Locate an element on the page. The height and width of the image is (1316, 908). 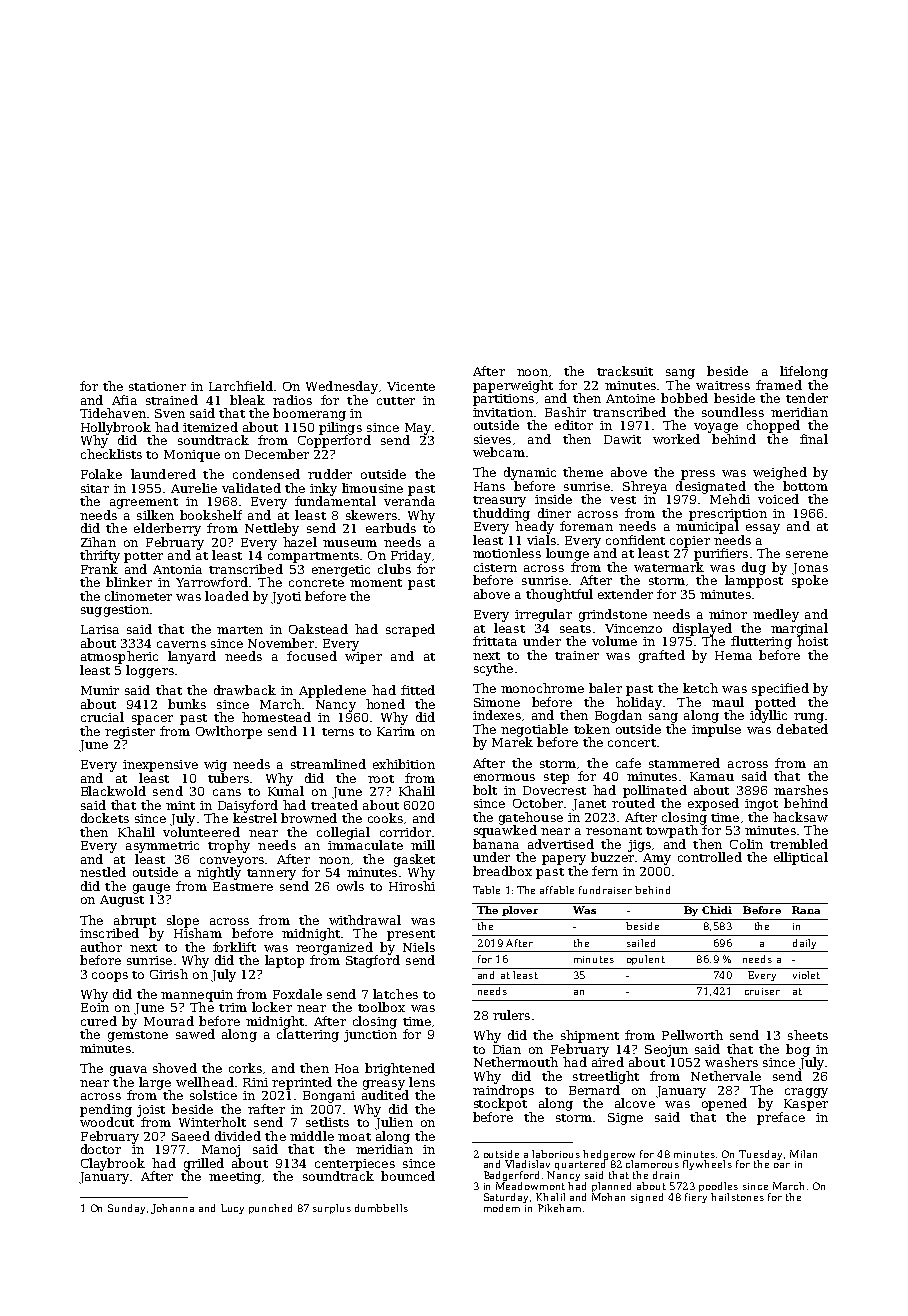
Sunday is located at coordinates (126, 1209).
